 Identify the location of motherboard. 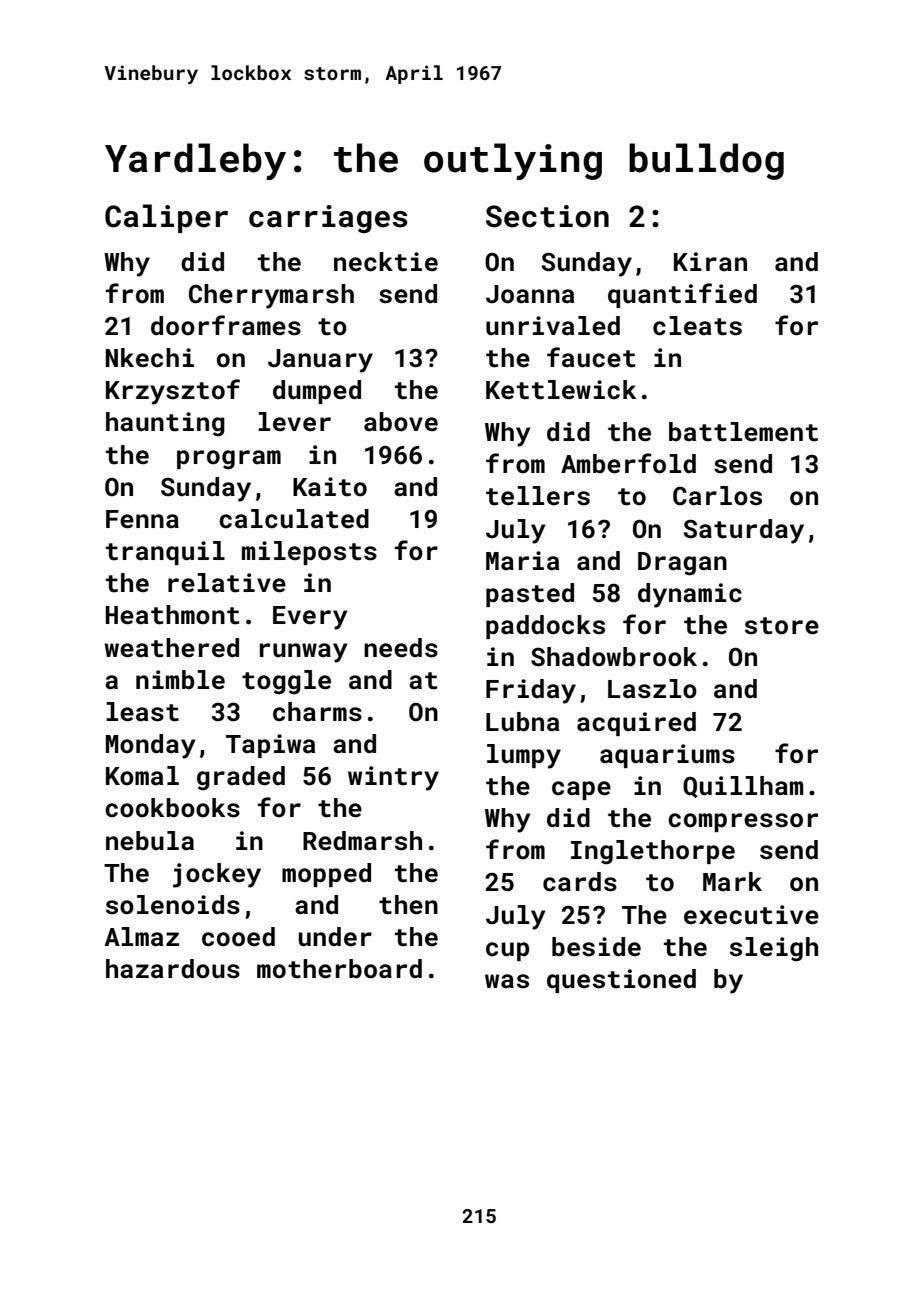
(339, 969).
